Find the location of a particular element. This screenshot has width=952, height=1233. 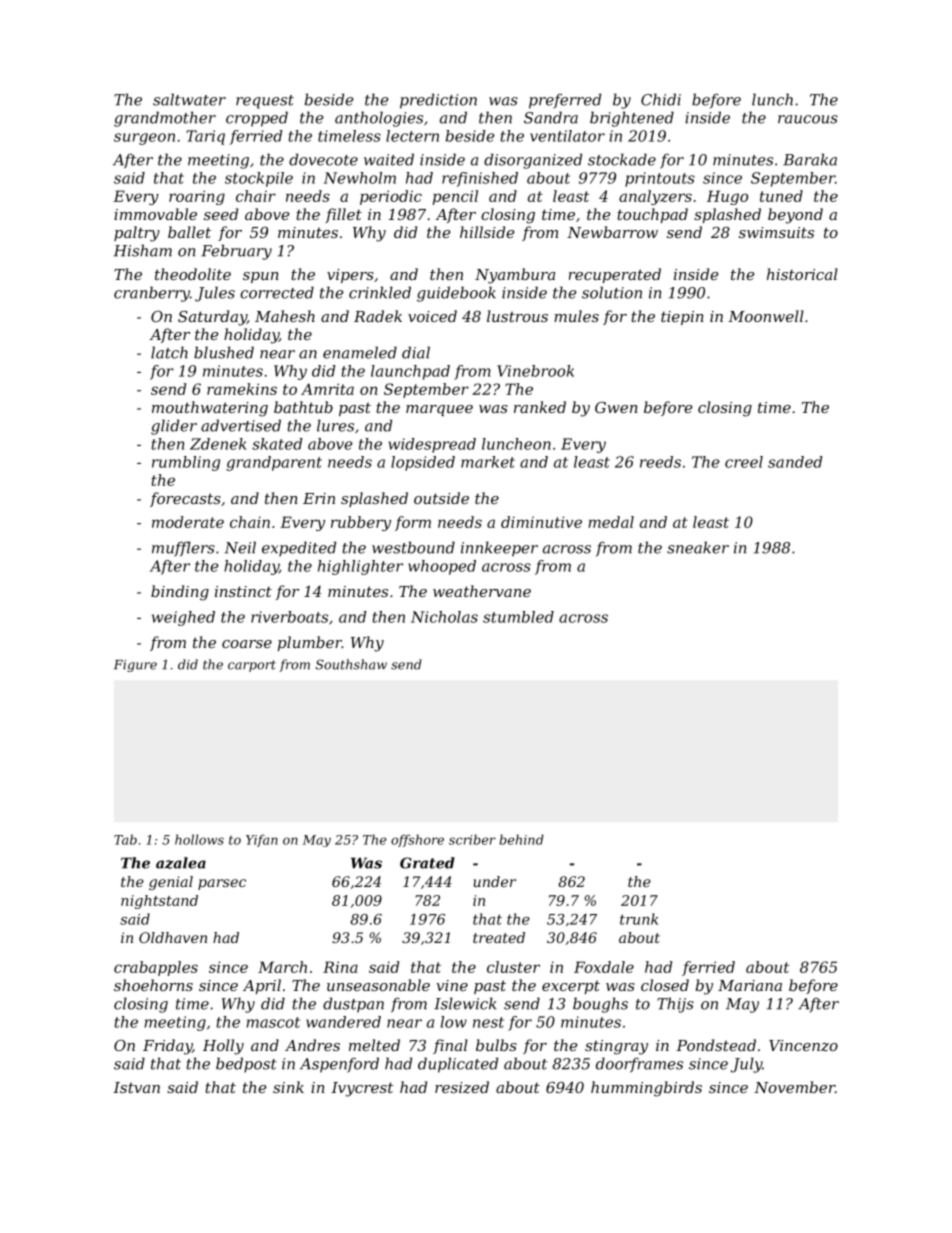

Grated is located at coordinates (427, 863).
